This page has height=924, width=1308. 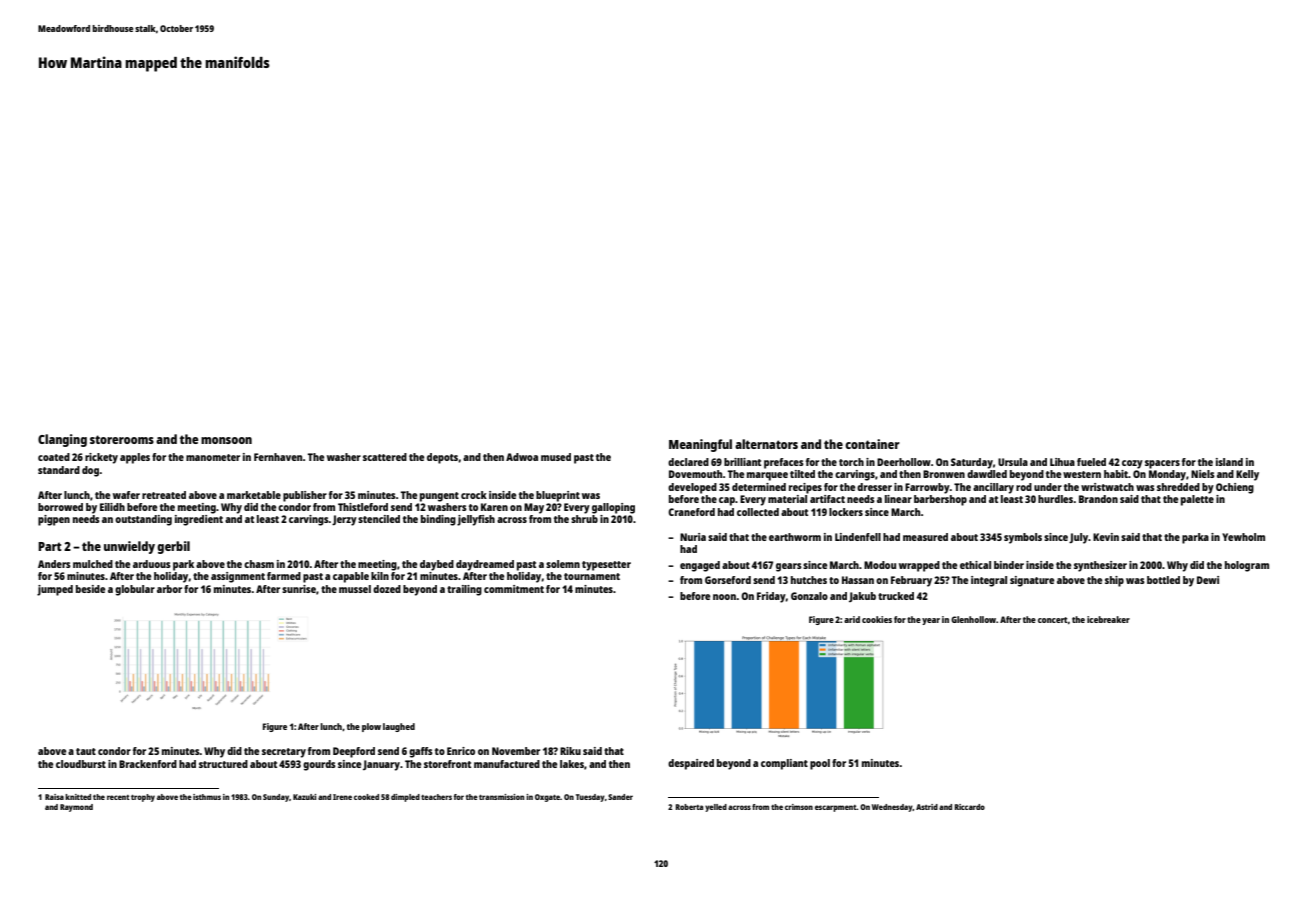 What do you see at coordinates (1208, 580) in the page?
I see `Dewi` at bounding box center [1208, 580].
